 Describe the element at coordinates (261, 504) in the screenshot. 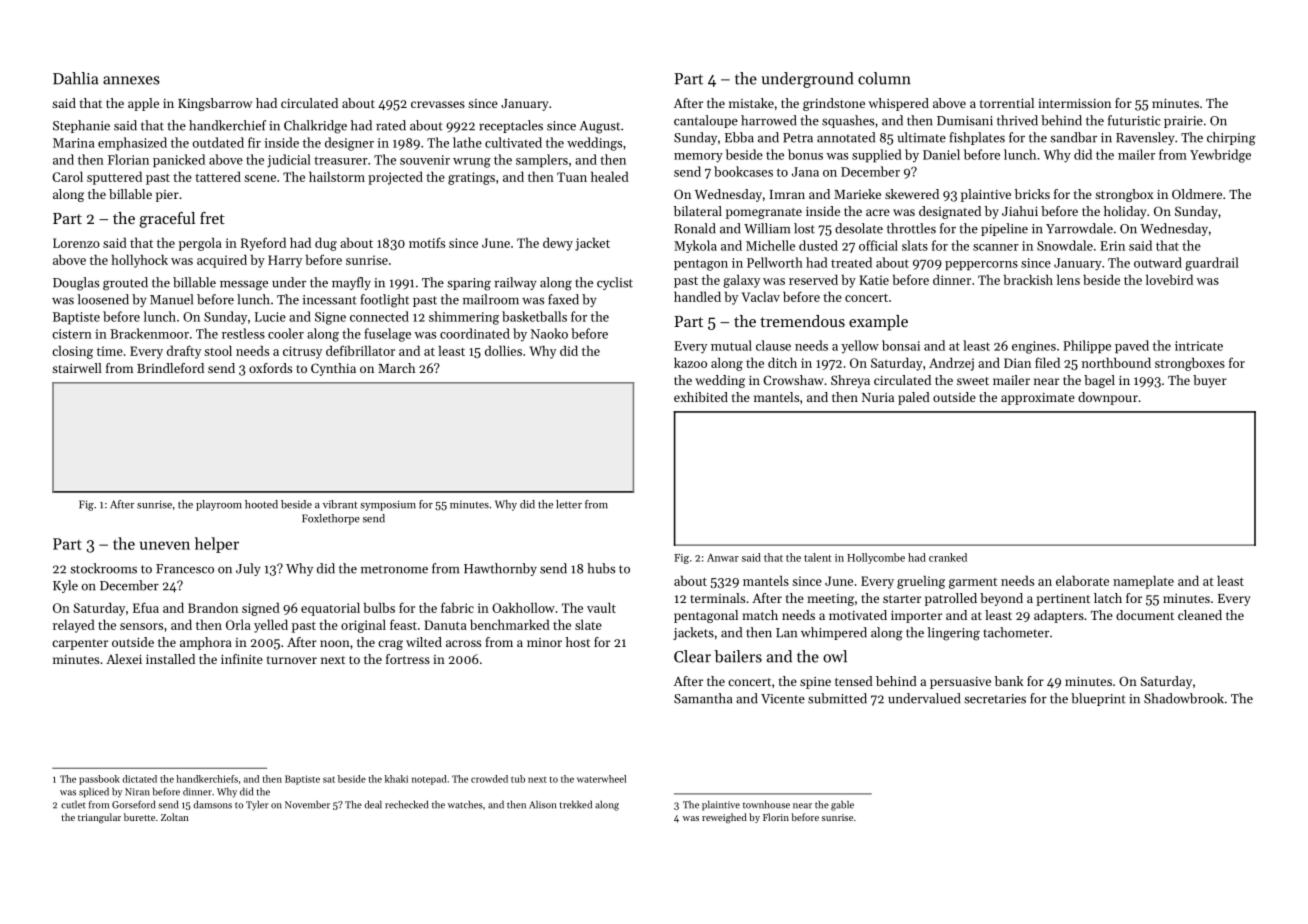

I see `hooted` at that location.
